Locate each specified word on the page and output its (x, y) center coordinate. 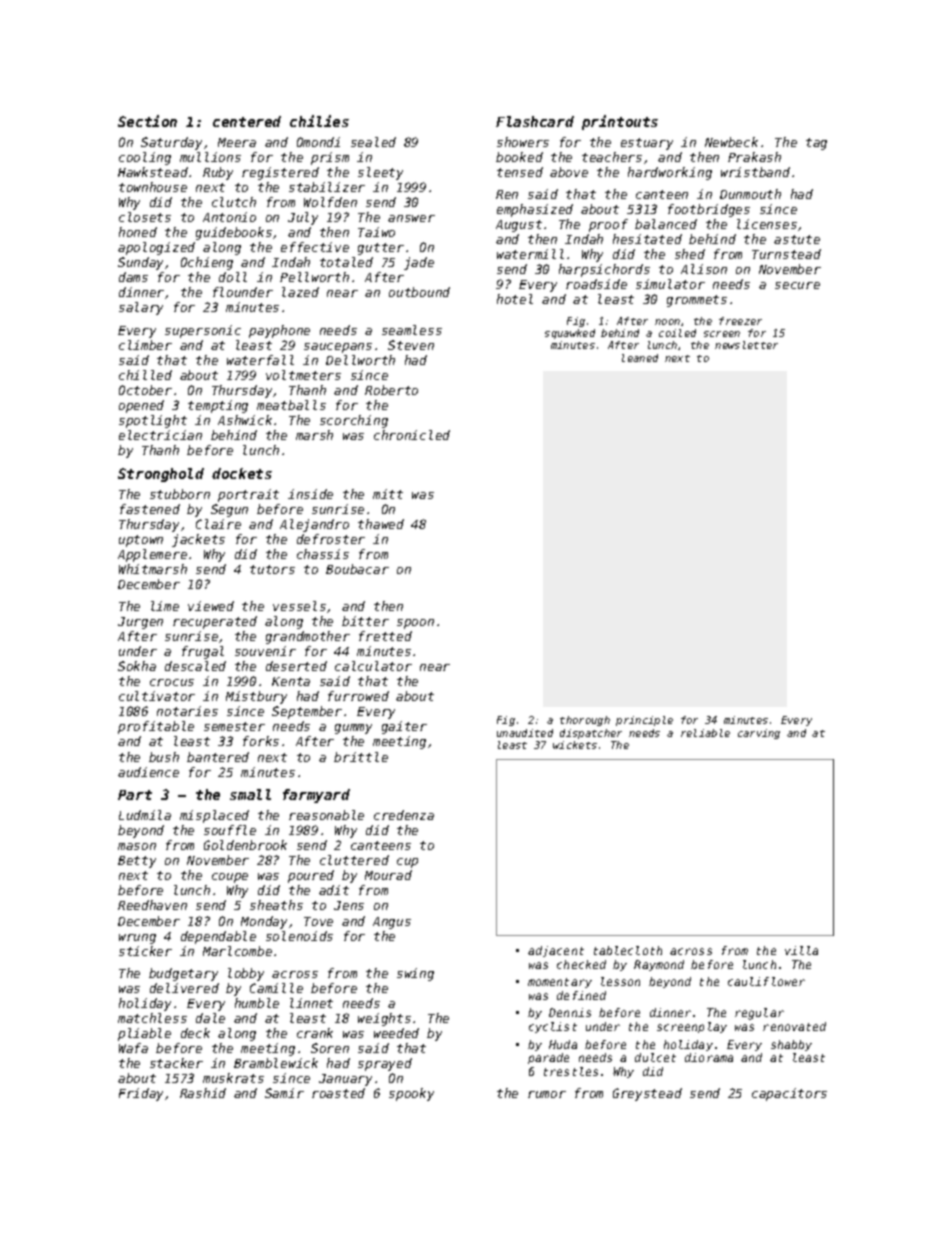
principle (644, 721)
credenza (404, 815)
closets (145, 217)
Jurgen (140, 623)
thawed (381, 524)
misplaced (214, 816)
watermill (530, 254)
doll (233, 277)
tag (816, 144)
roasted (338, 1093)
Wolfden (330, 202)
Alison (704, 269)
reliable (705, 733)
